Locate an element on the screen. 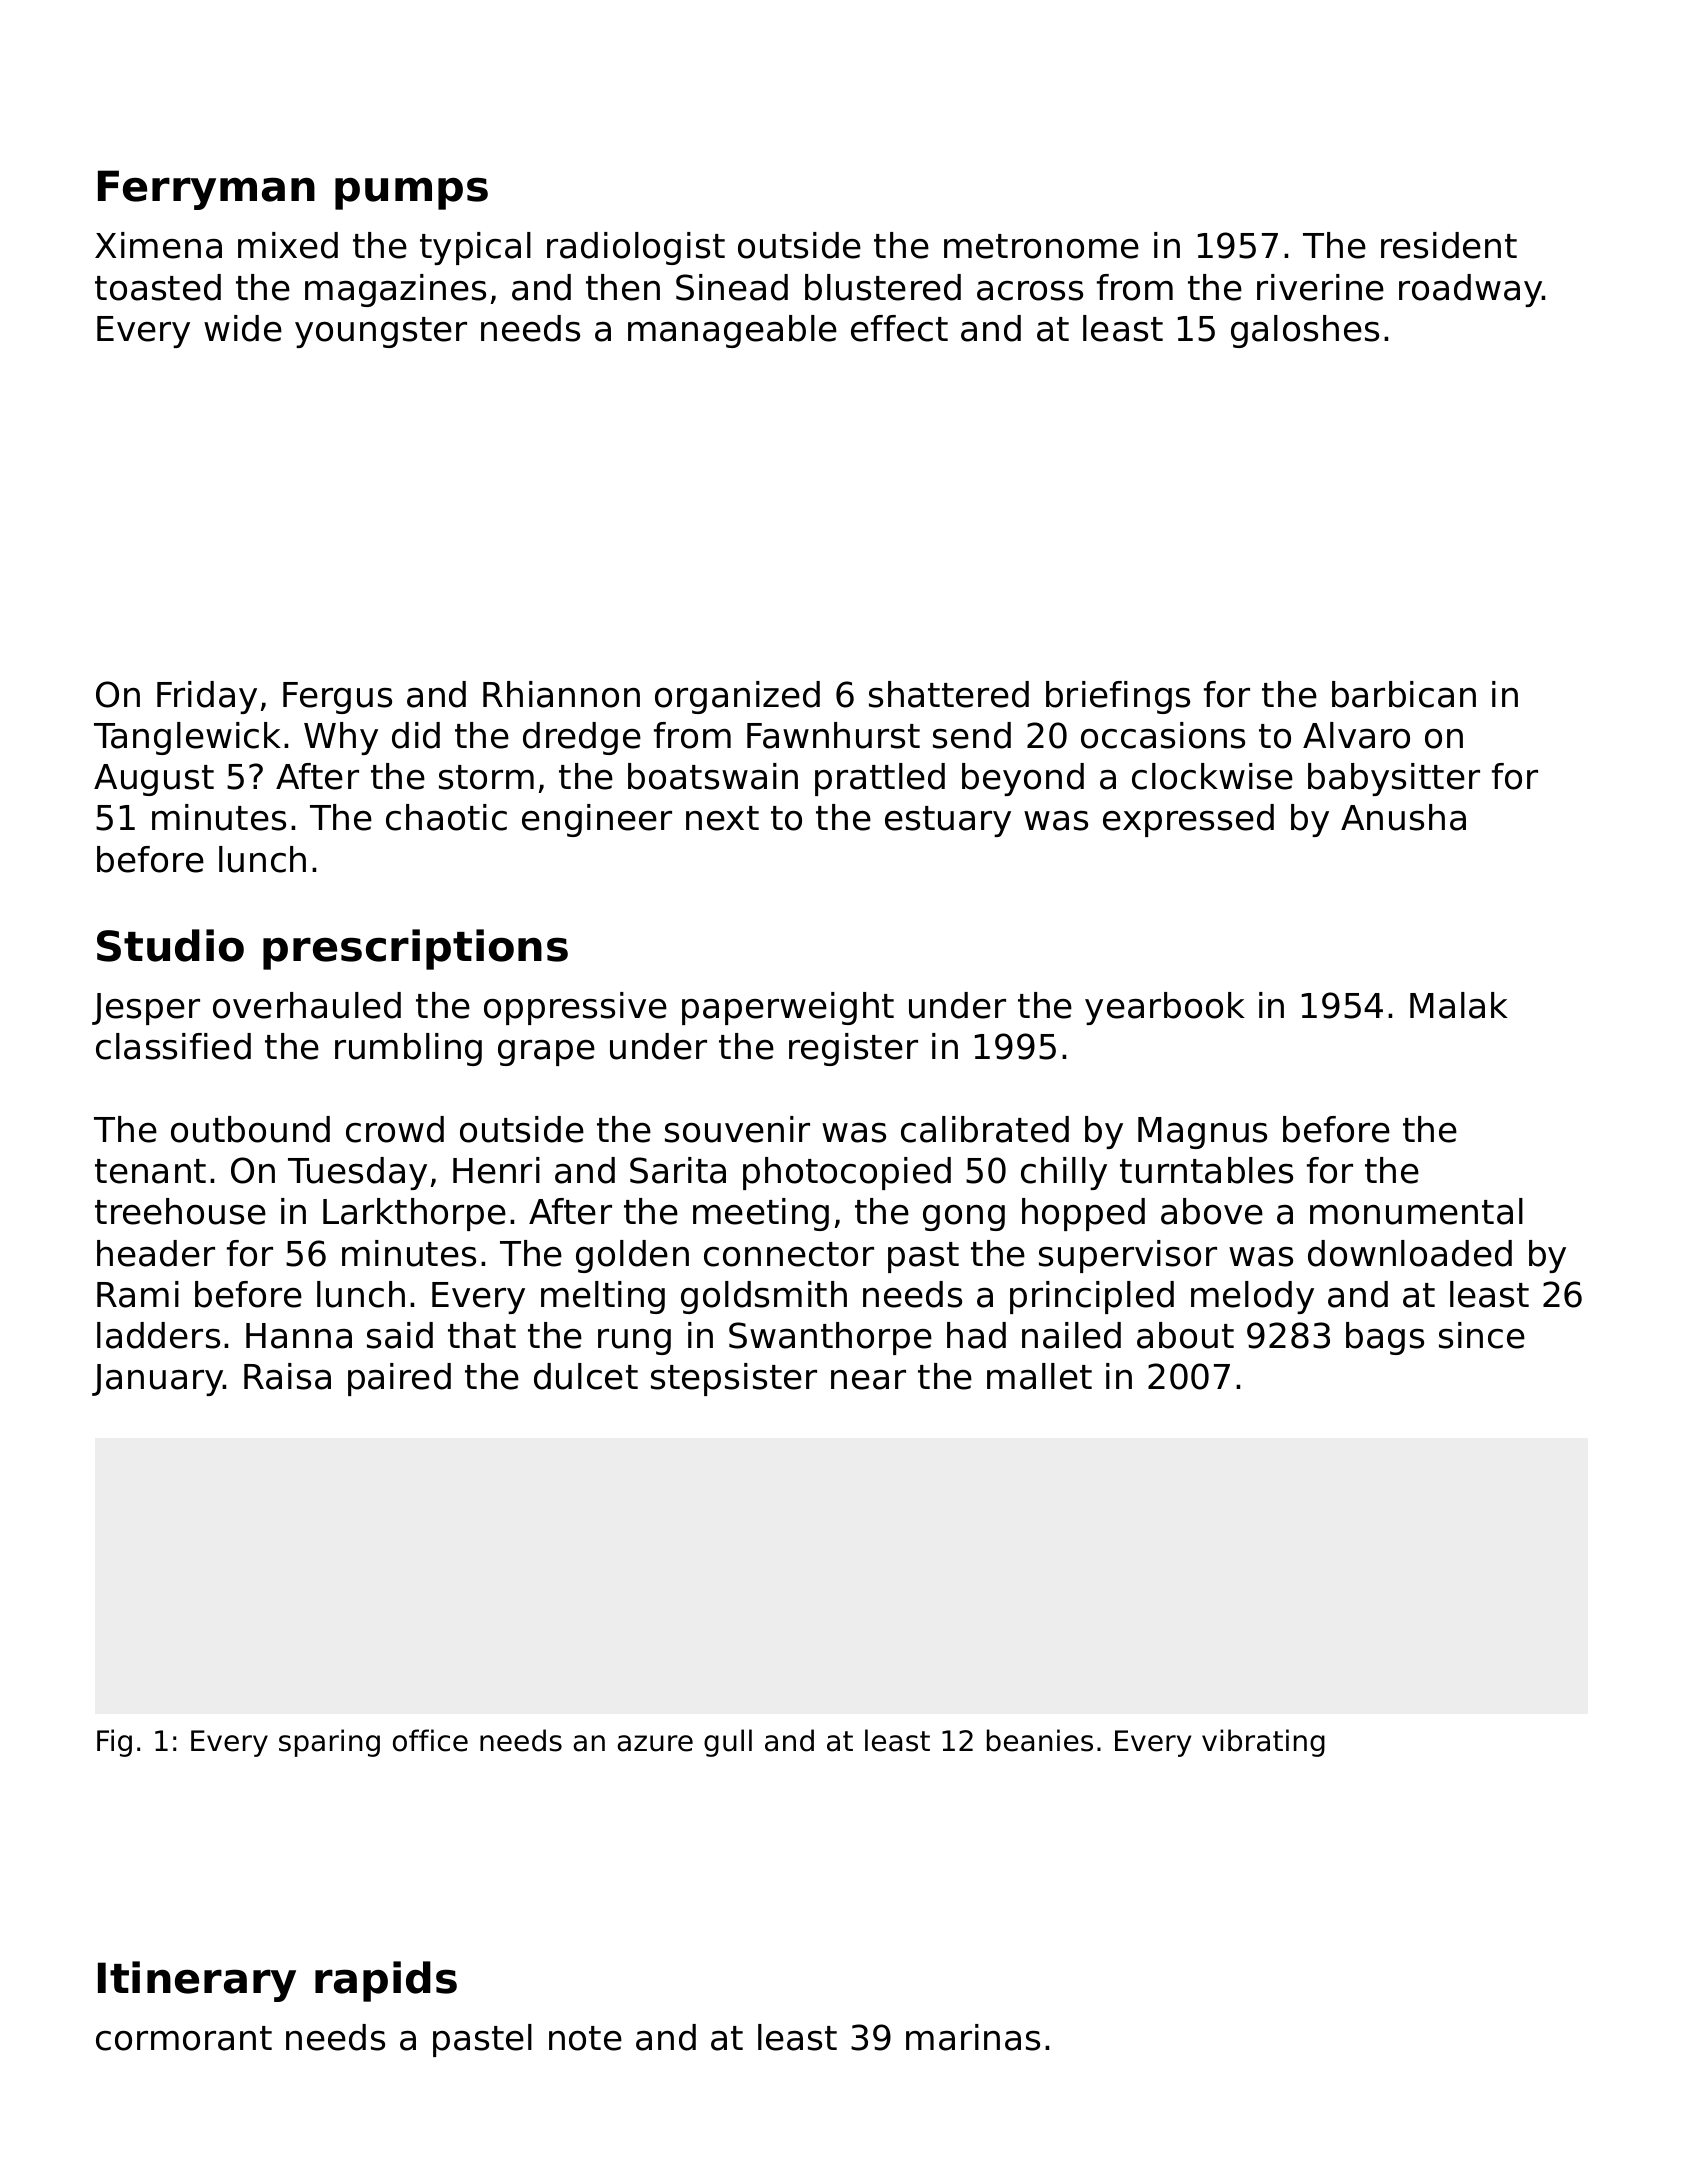 This screenshot has width=1683, height=2178. send is located at coordinates (972, 735).
